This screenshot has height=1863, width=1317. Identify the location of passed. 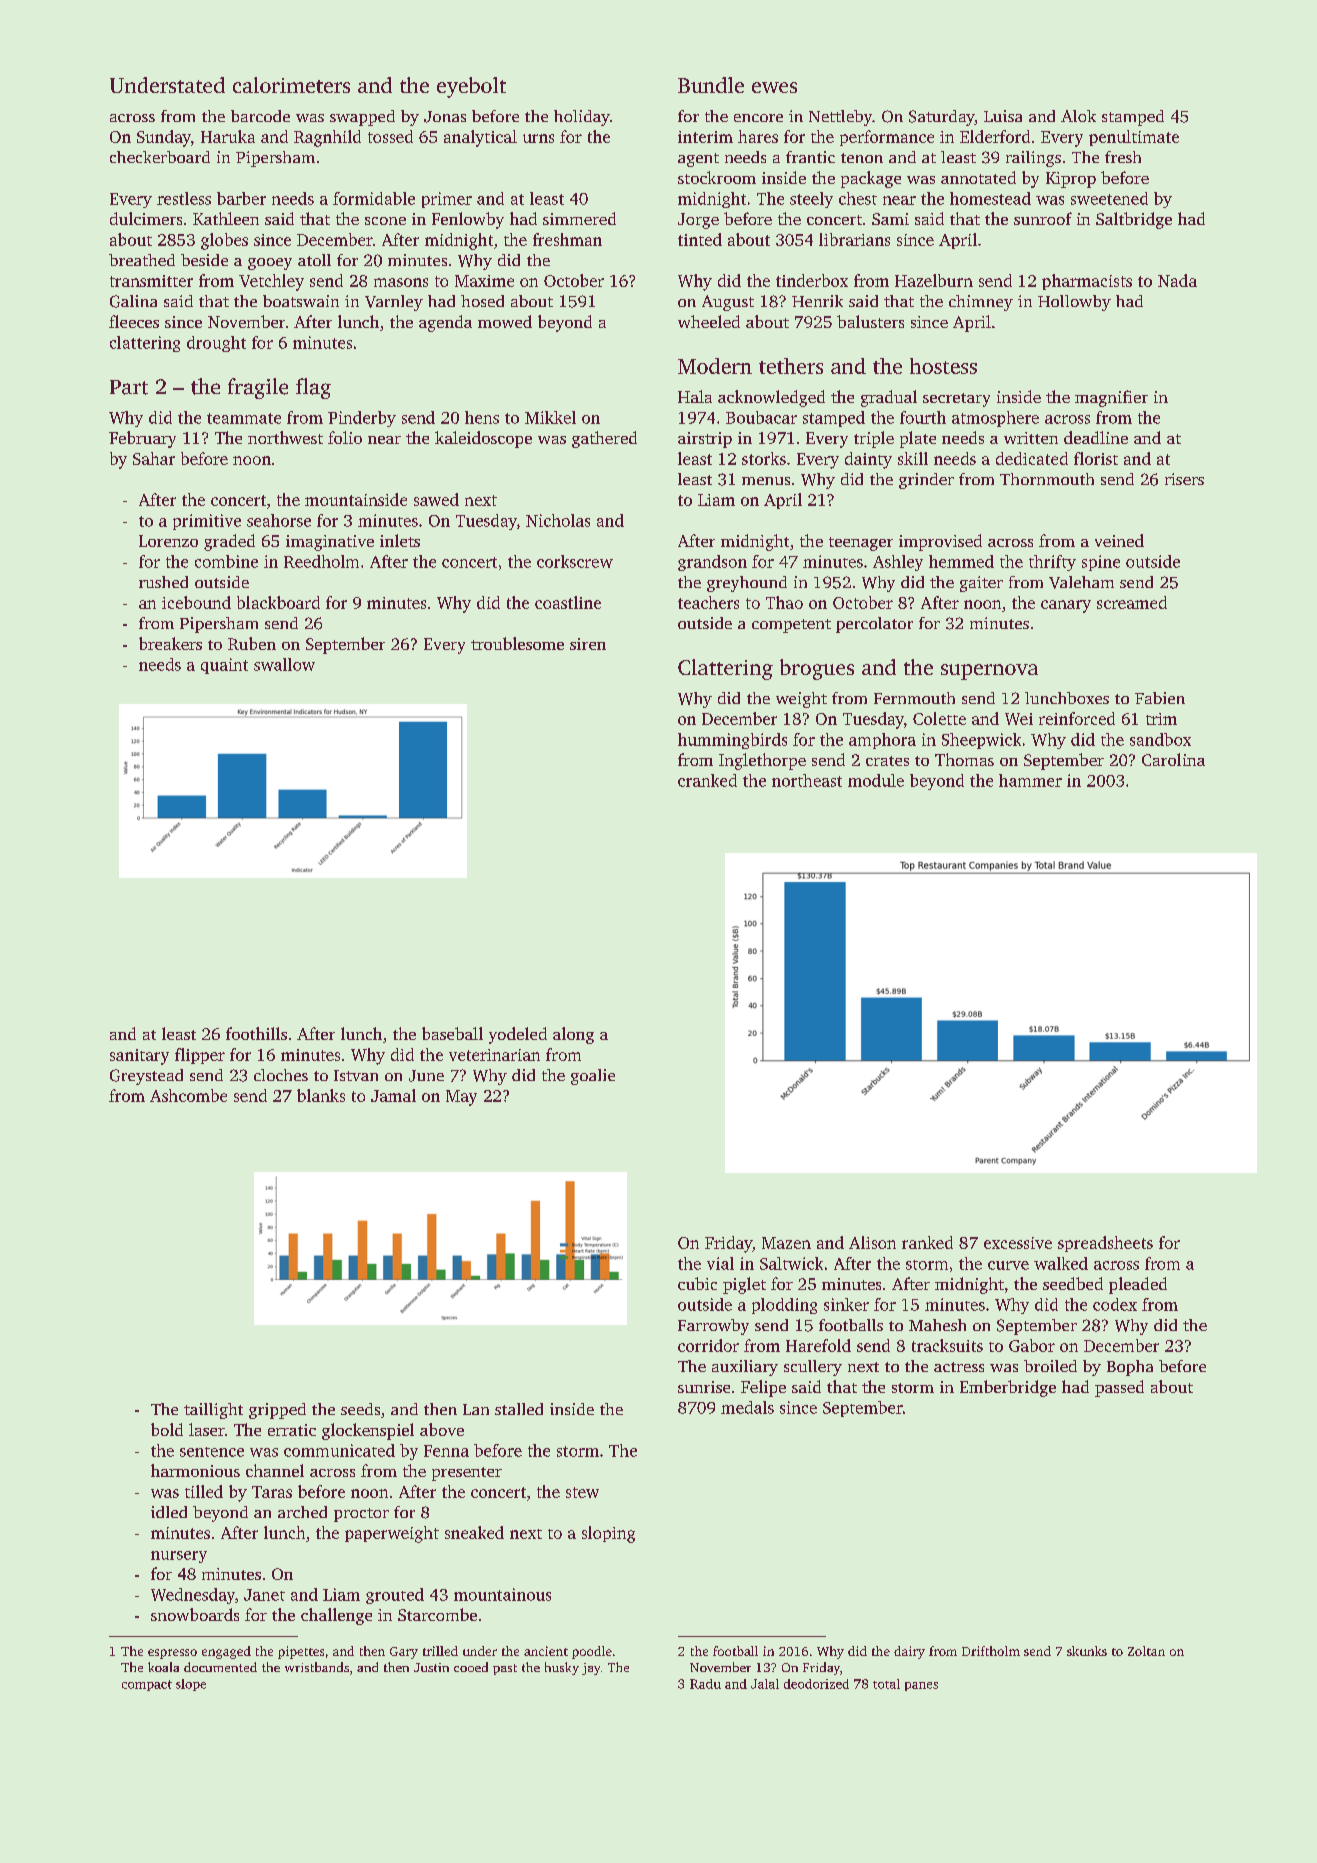
(1119, 1388).
